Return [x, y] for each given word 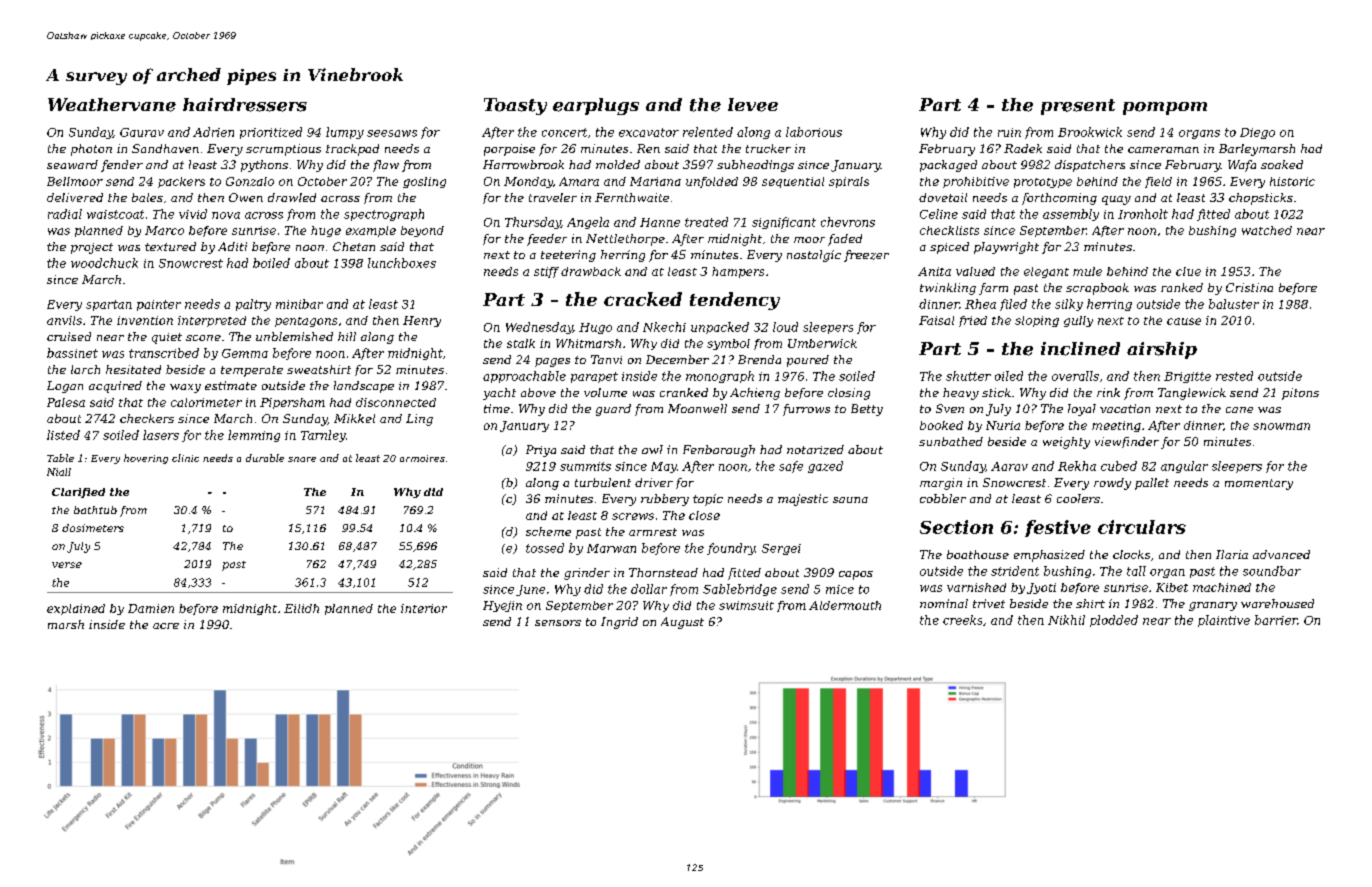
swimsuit [746, 605]
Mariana [655, 181]
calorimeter [206, 402]
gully [1078, 321]
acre [166, 626]
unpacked [720, 328]
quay [1116, 200]
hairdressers [245, 105]
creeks [962, 620]
